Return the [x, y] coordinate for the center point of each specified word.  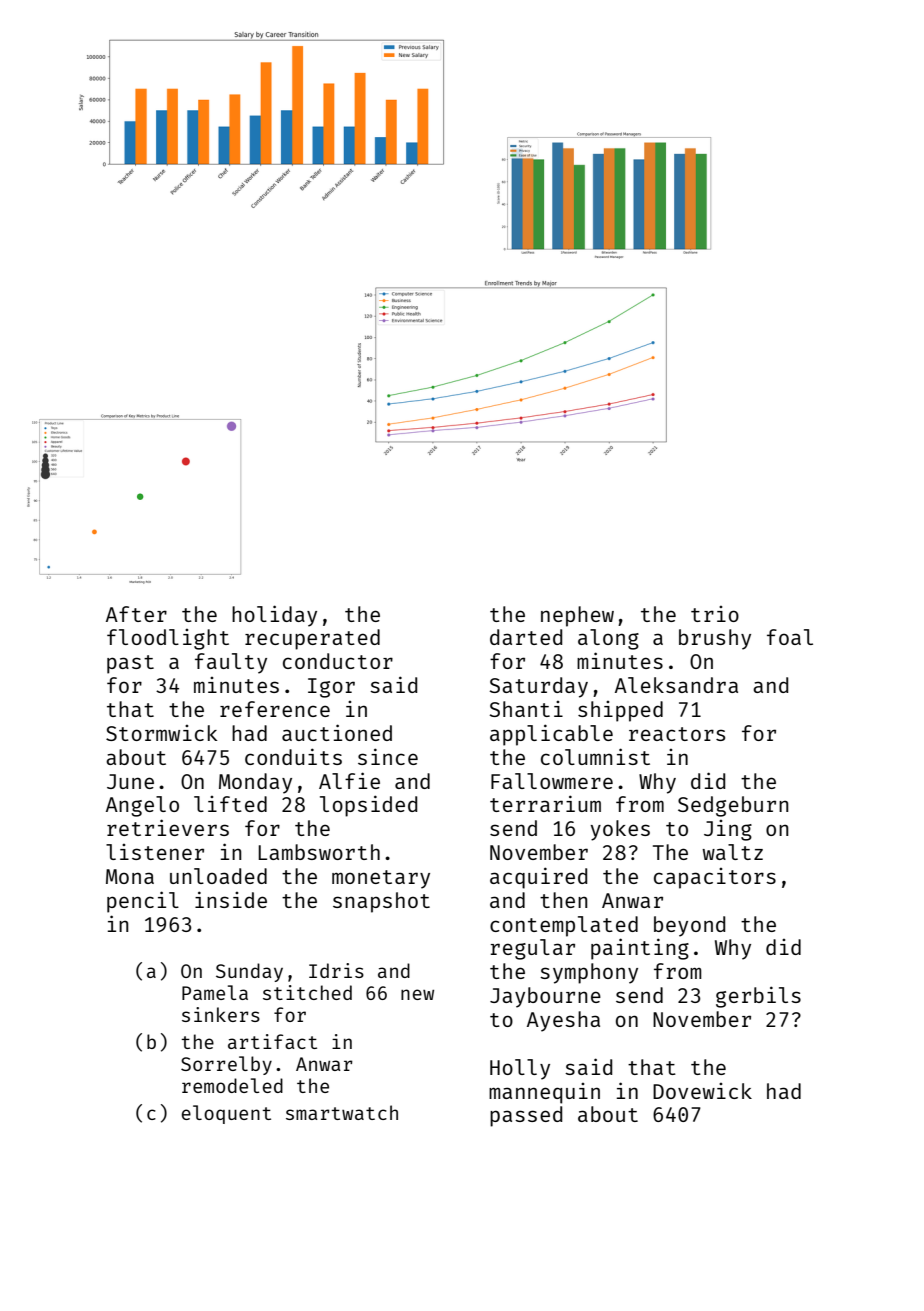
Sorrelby [226, 1065]
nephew [577, 616]
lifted [230, 804]
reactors [677, 734]
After [136, 614]
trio [715, 614]
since [388, 756]
